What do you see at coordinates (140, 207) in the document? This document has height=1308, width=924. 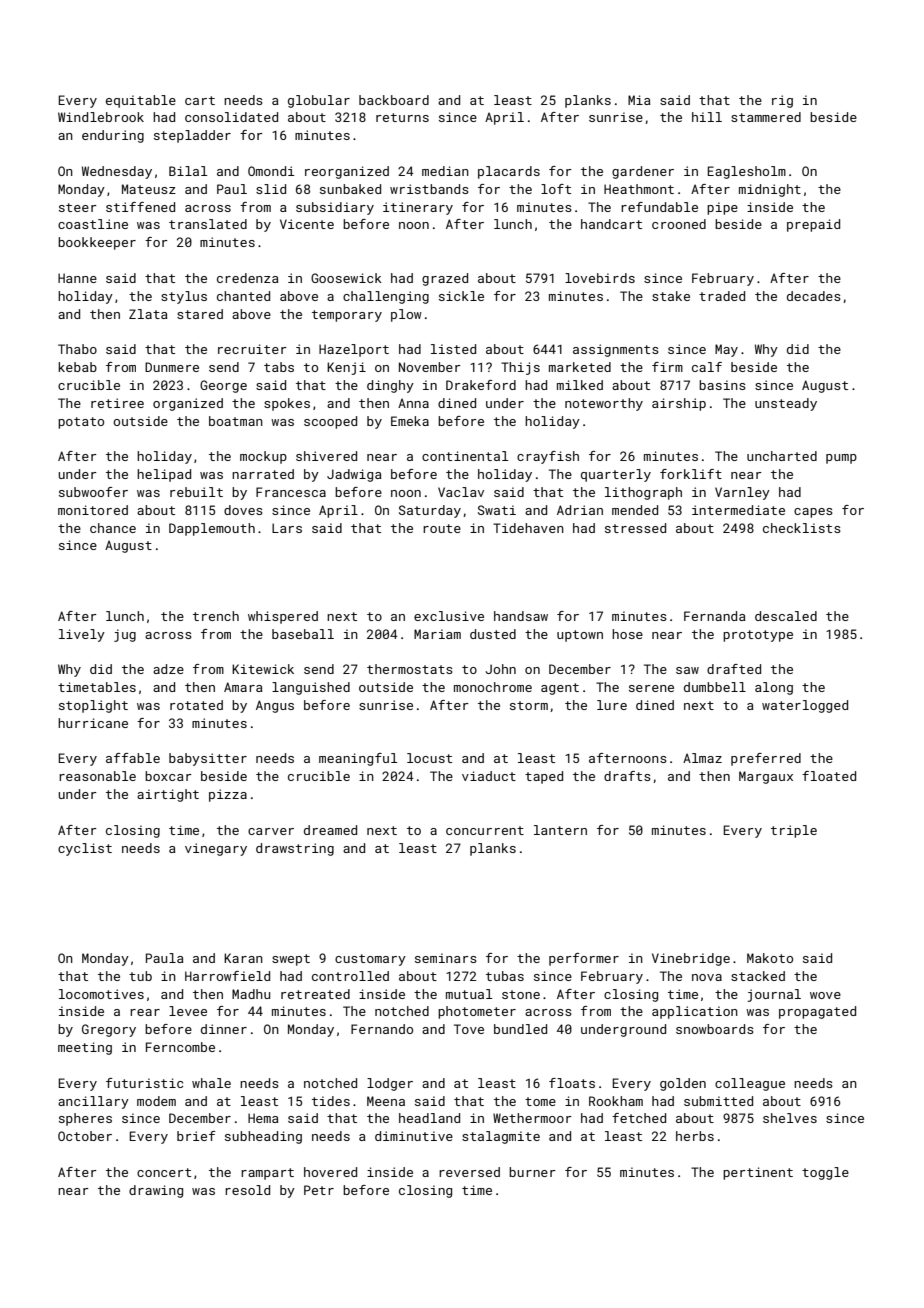 I see `stiffened` at bounding box center [140, 207].
